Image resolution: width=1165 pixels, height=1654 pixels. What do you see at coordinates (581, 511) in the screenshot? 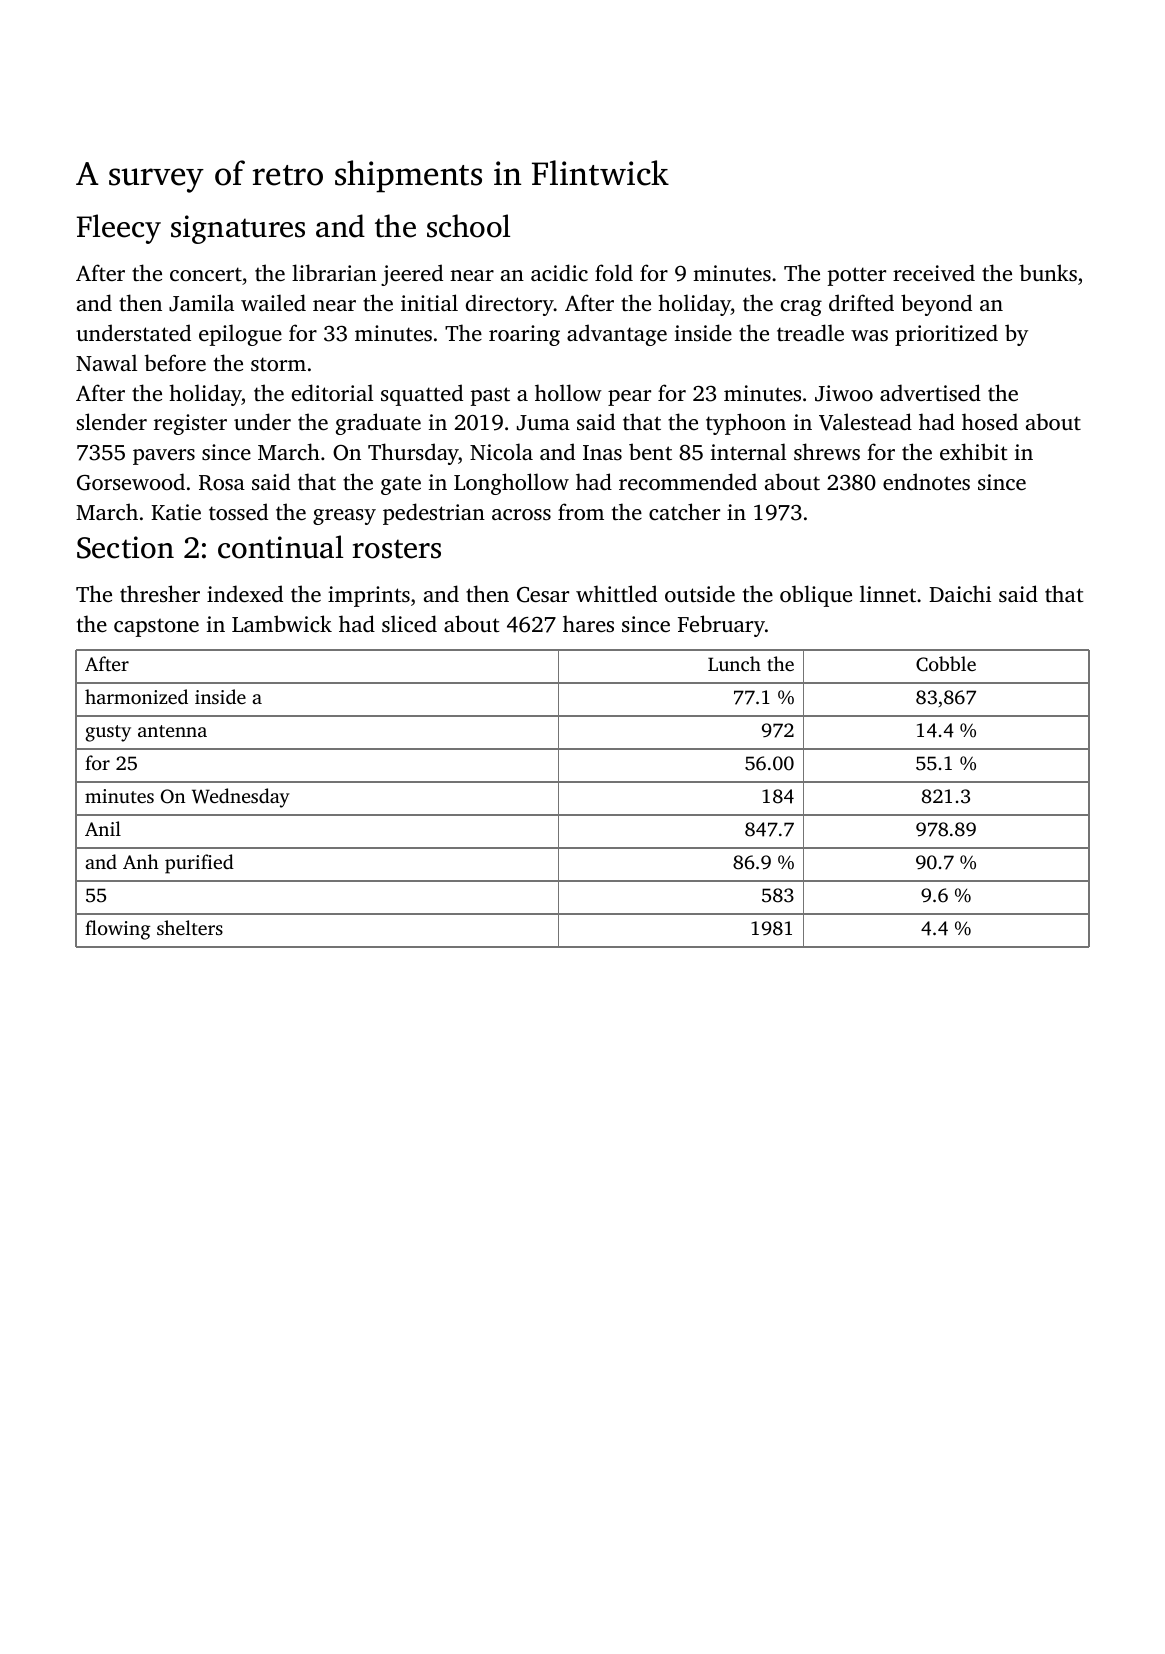
I see `from` at bounding box center [581, 511].
